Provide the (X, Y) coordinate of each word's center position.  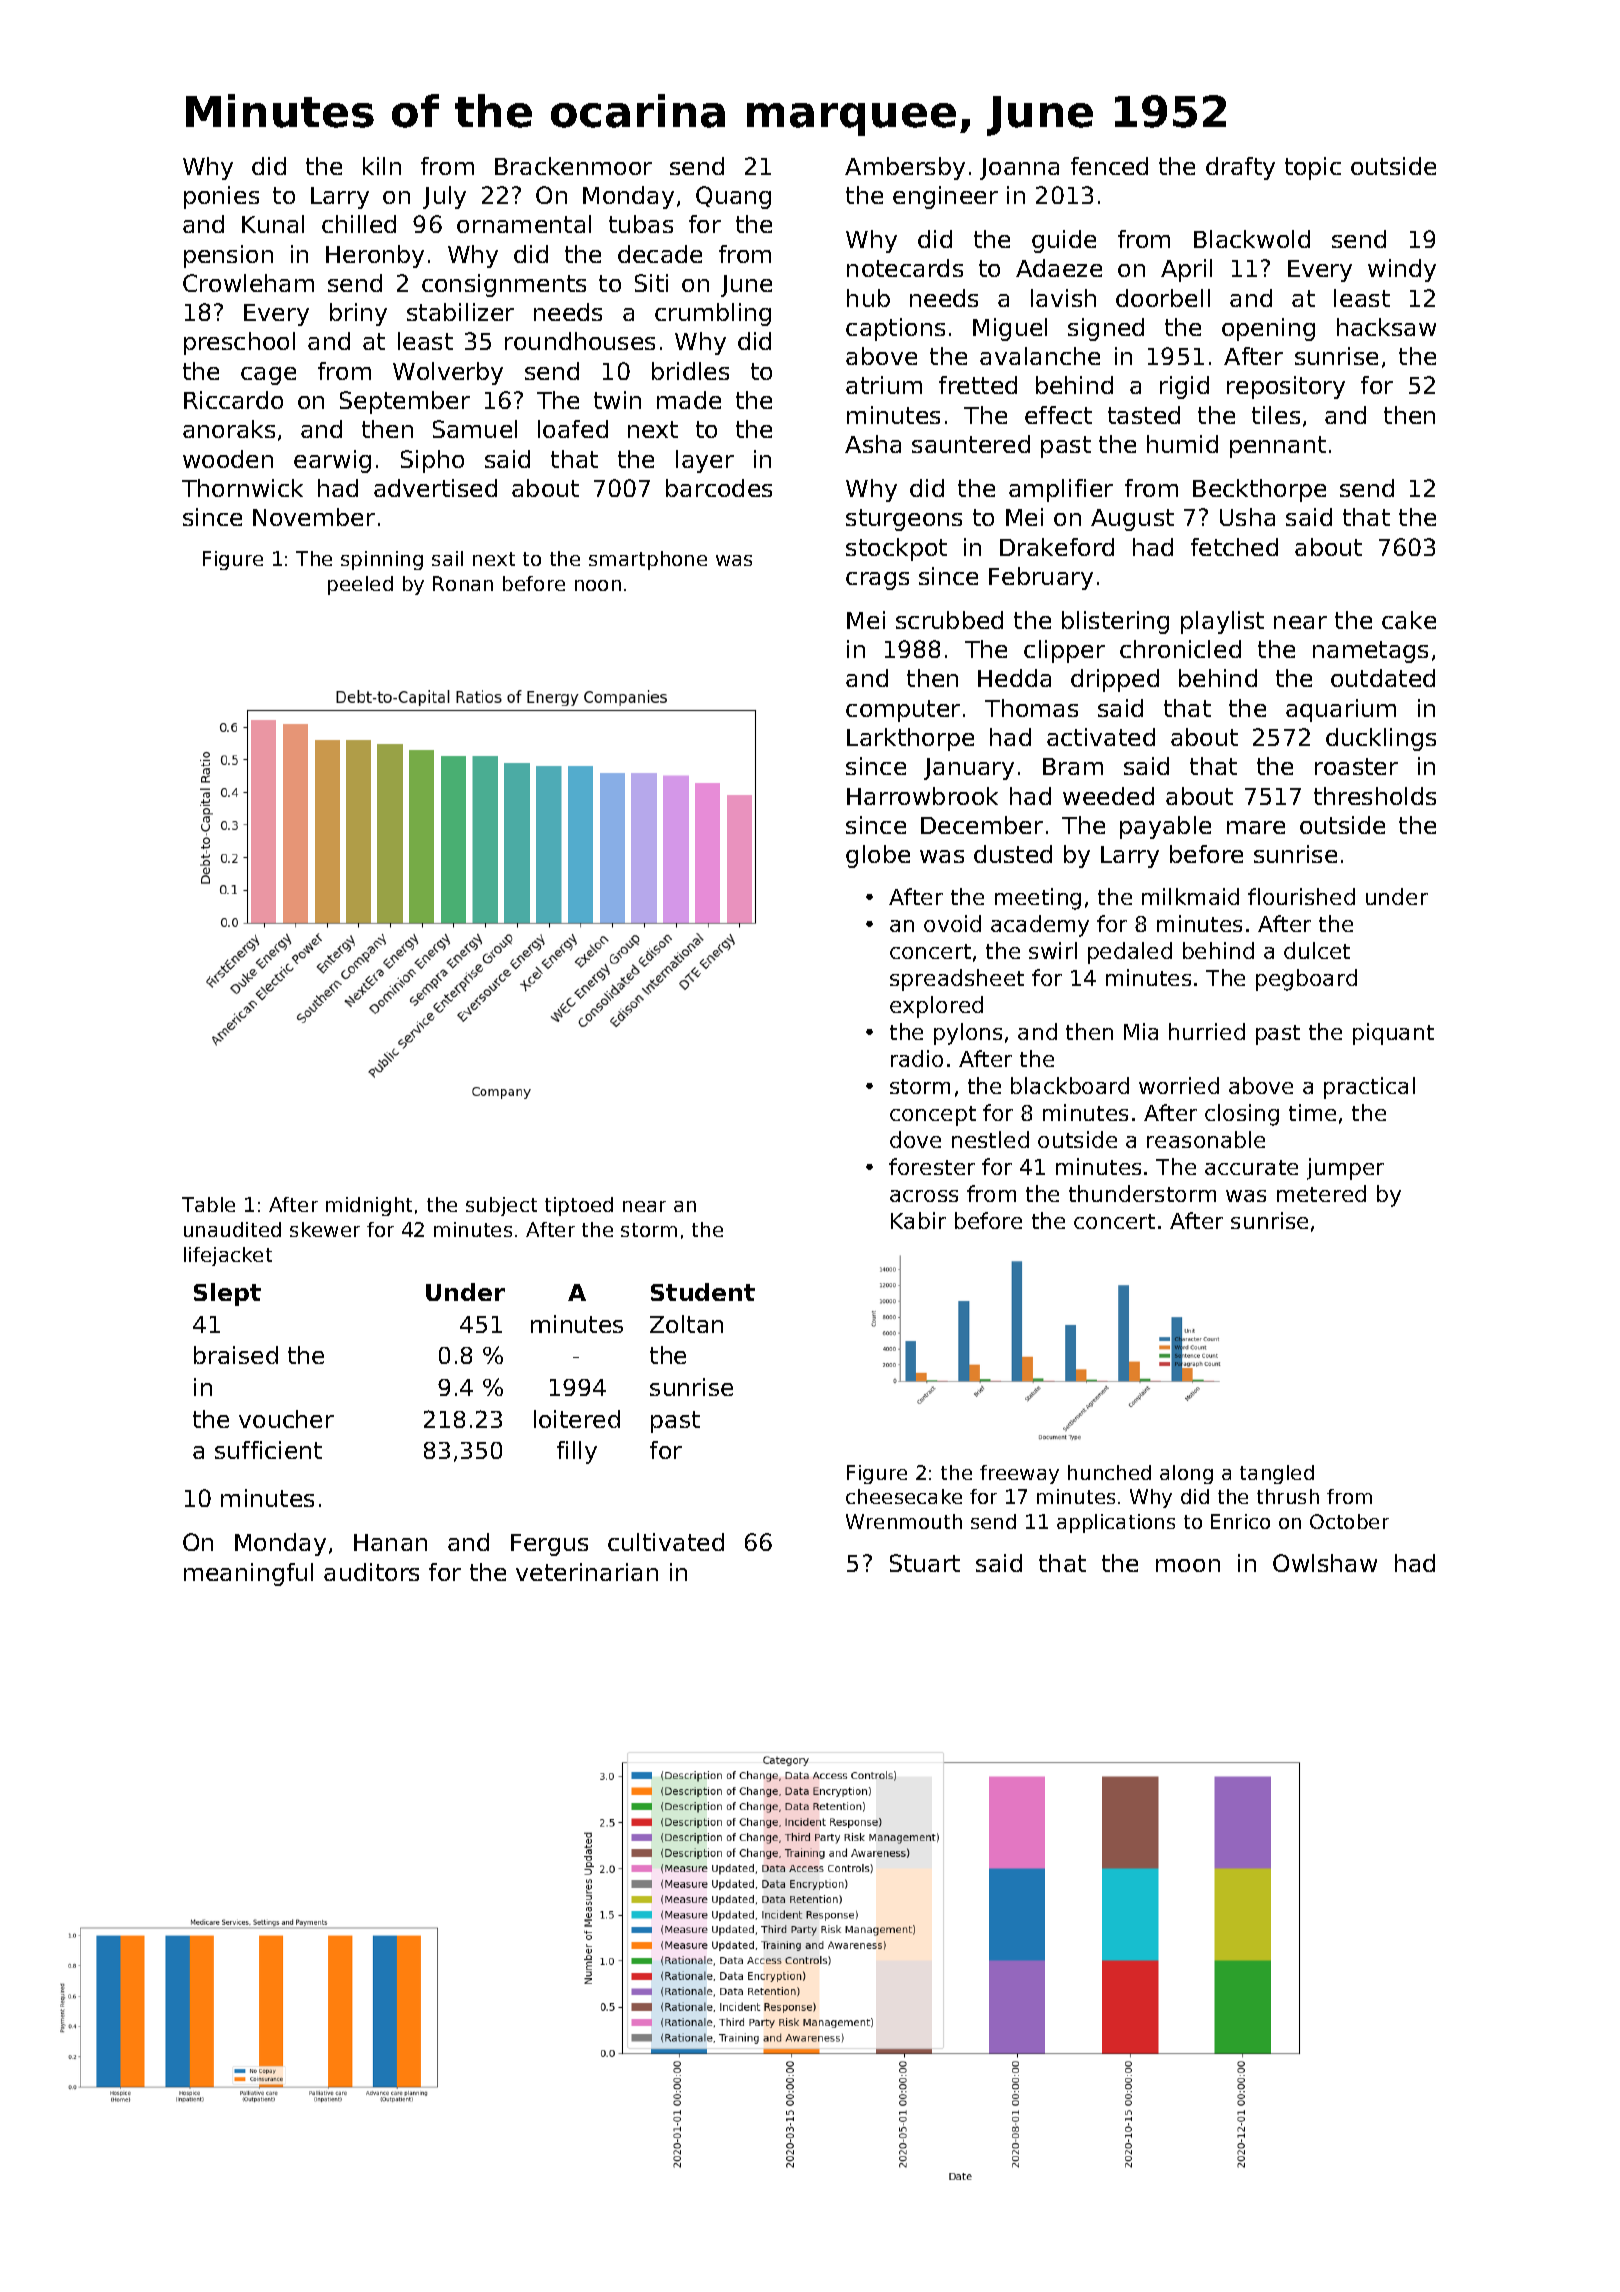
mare (1256, 827)
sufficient (268, 1450)
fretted (978, 385)
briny (358, 314)
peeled (360, 585)
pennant (1278, 447)
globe (878, 856)
